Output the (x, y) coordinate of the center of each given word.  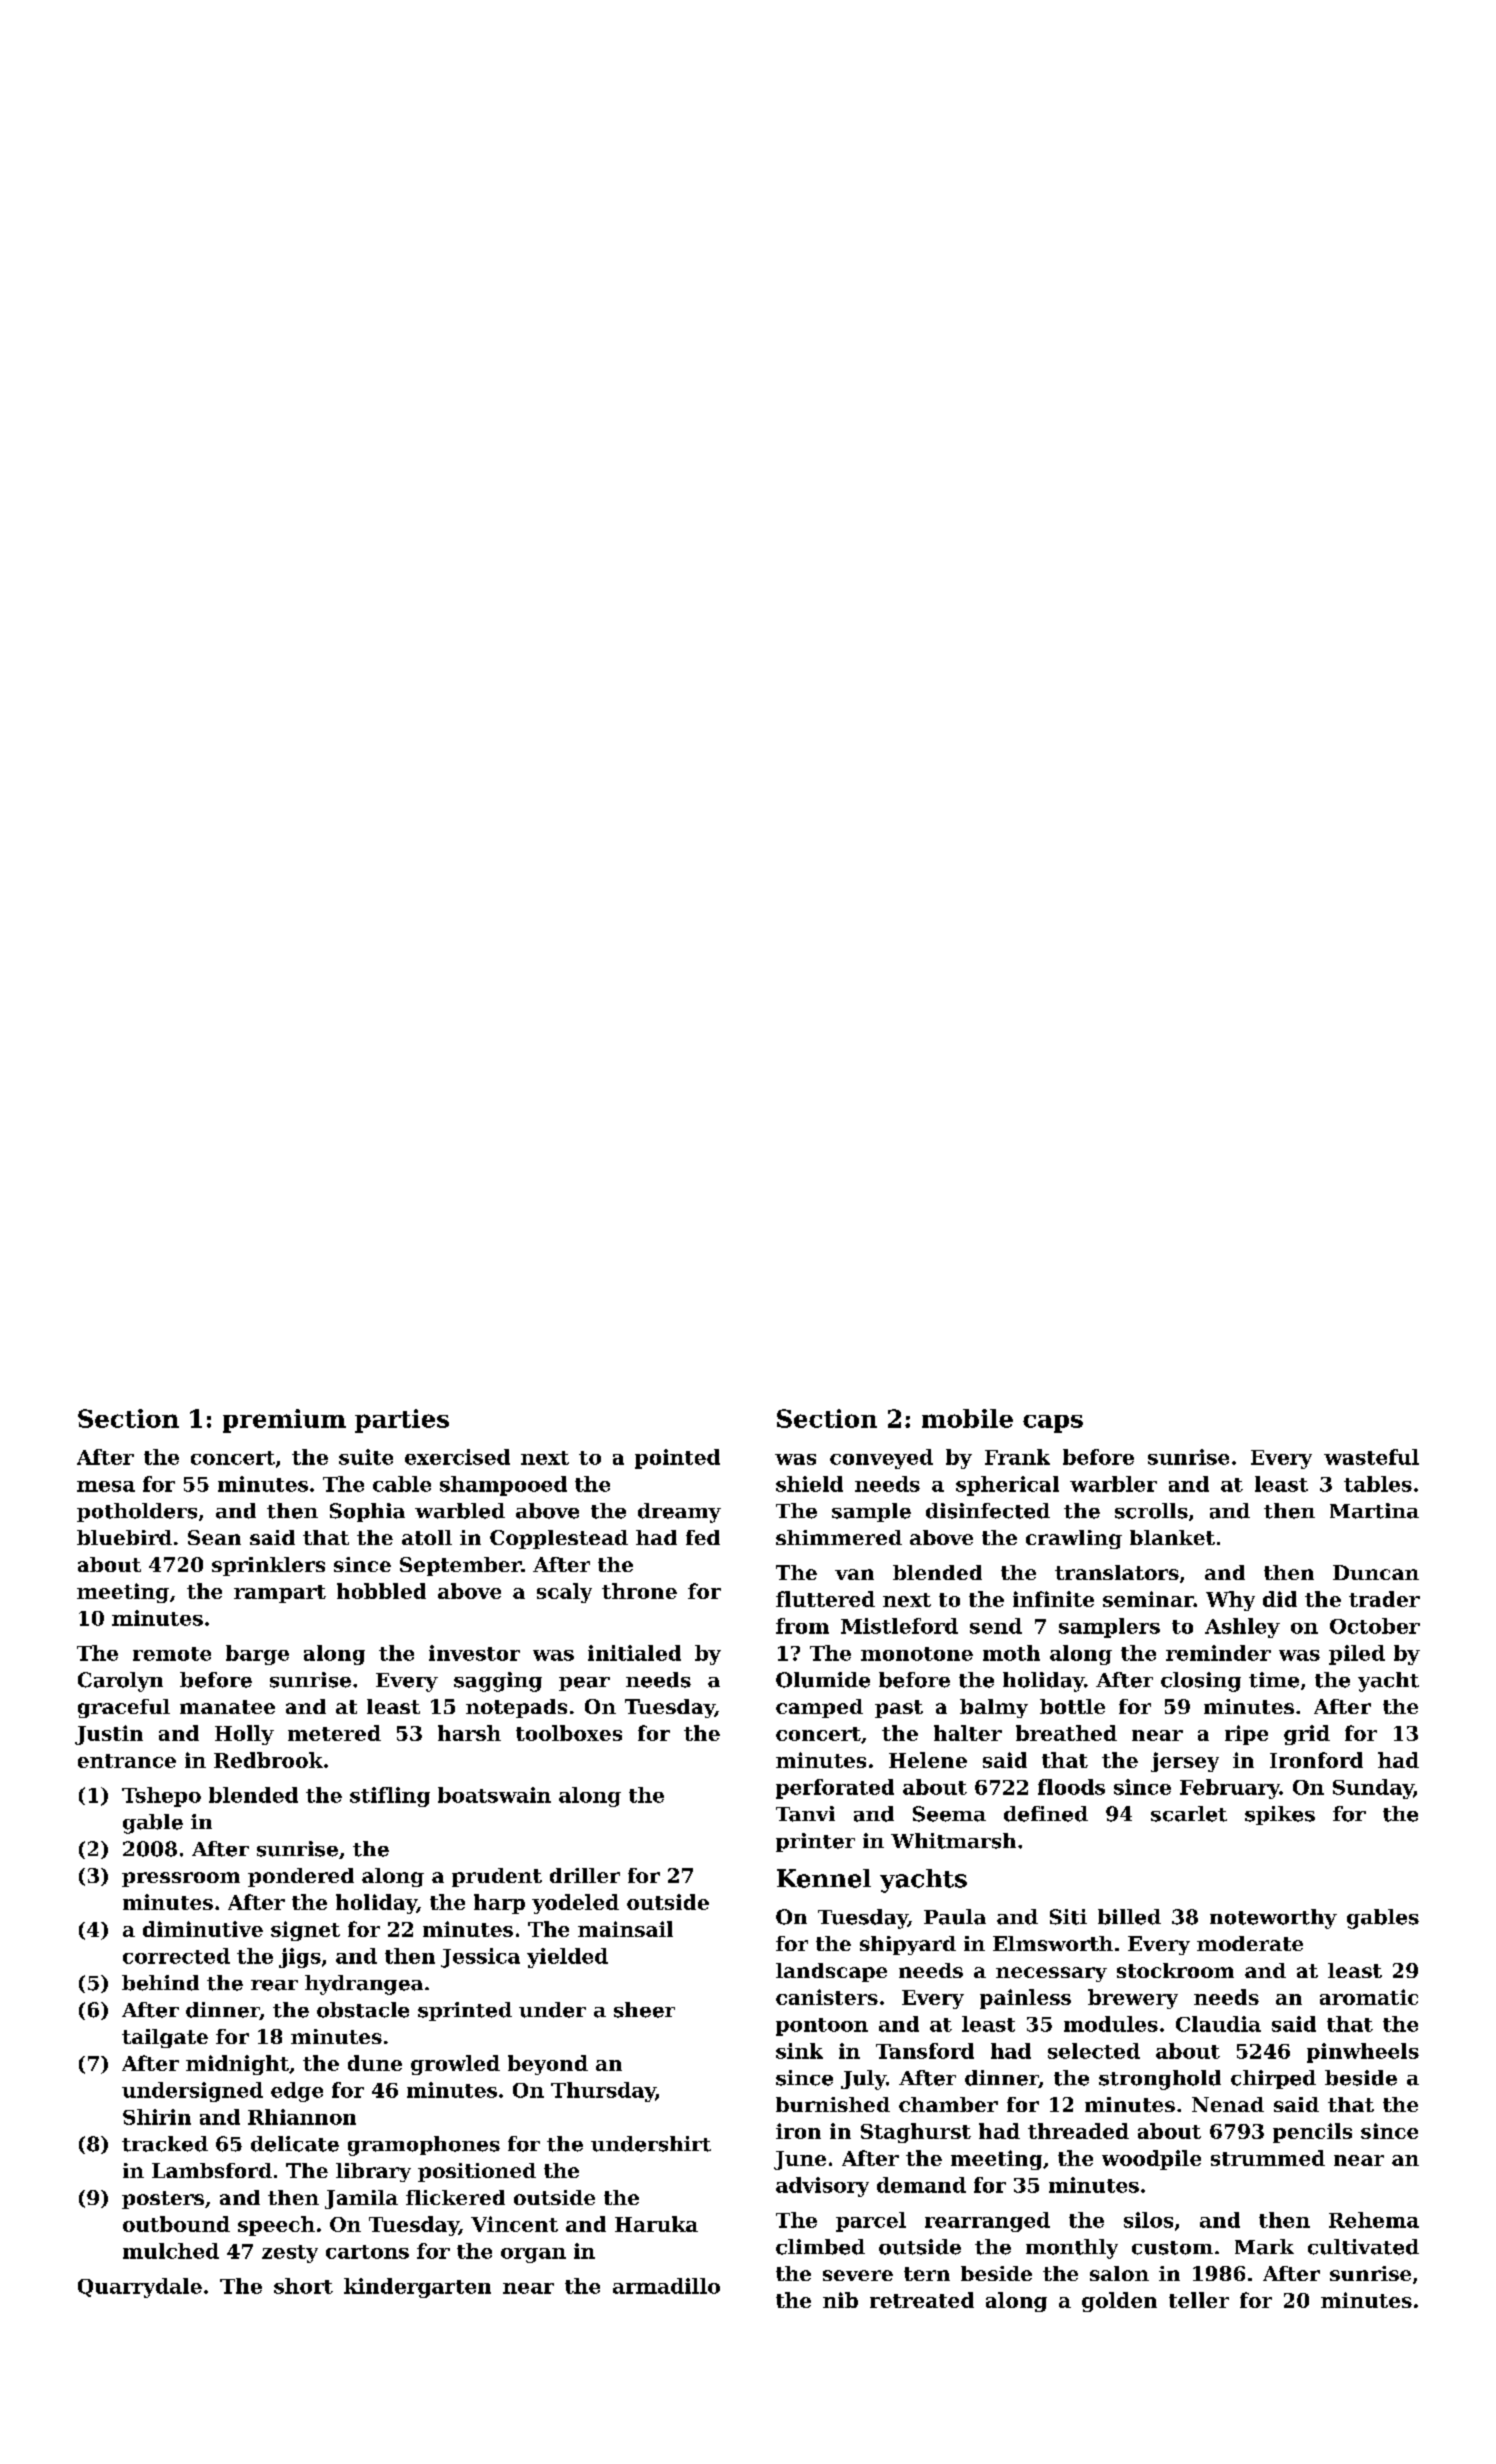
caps (1053, 1424)
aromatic (1369, 1997)
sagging (498, 1682)
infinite (1053, 1599)
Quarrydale (140, 2288)
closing (1201, 1682)
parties (402, 1421)
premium (284, 1421)
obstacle (363, 2010)
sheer (644, 2010)
